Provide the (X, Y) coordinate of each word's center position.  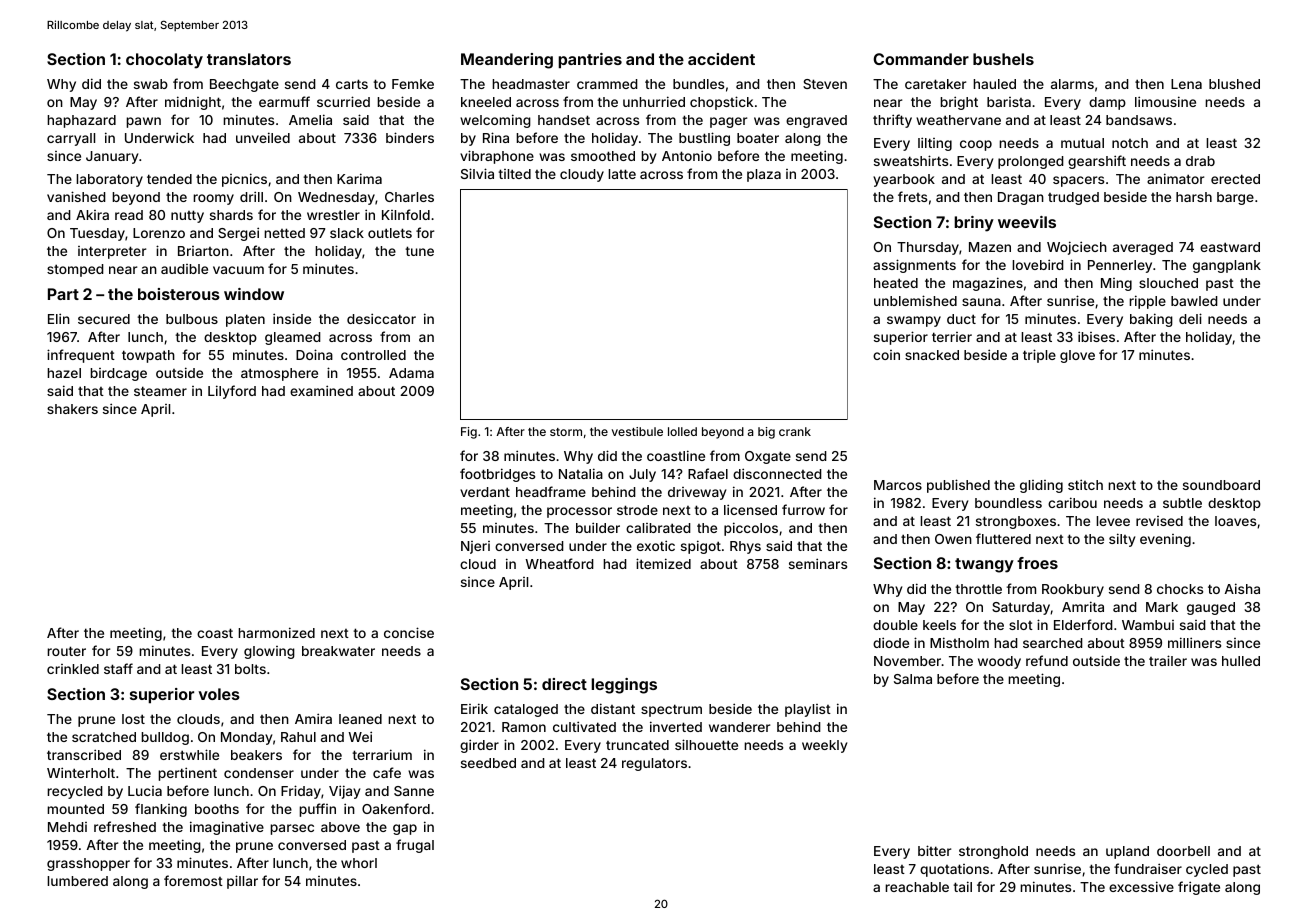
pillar (242, 882)
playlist (808, 710)
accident (721, 59)
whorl (359, 863)
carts (352, 84)
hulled (1241, 661)
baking (1151, 320)
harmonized (276, 632)
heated (896, 283)
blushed (1234, 84)
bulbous (192, 319)
